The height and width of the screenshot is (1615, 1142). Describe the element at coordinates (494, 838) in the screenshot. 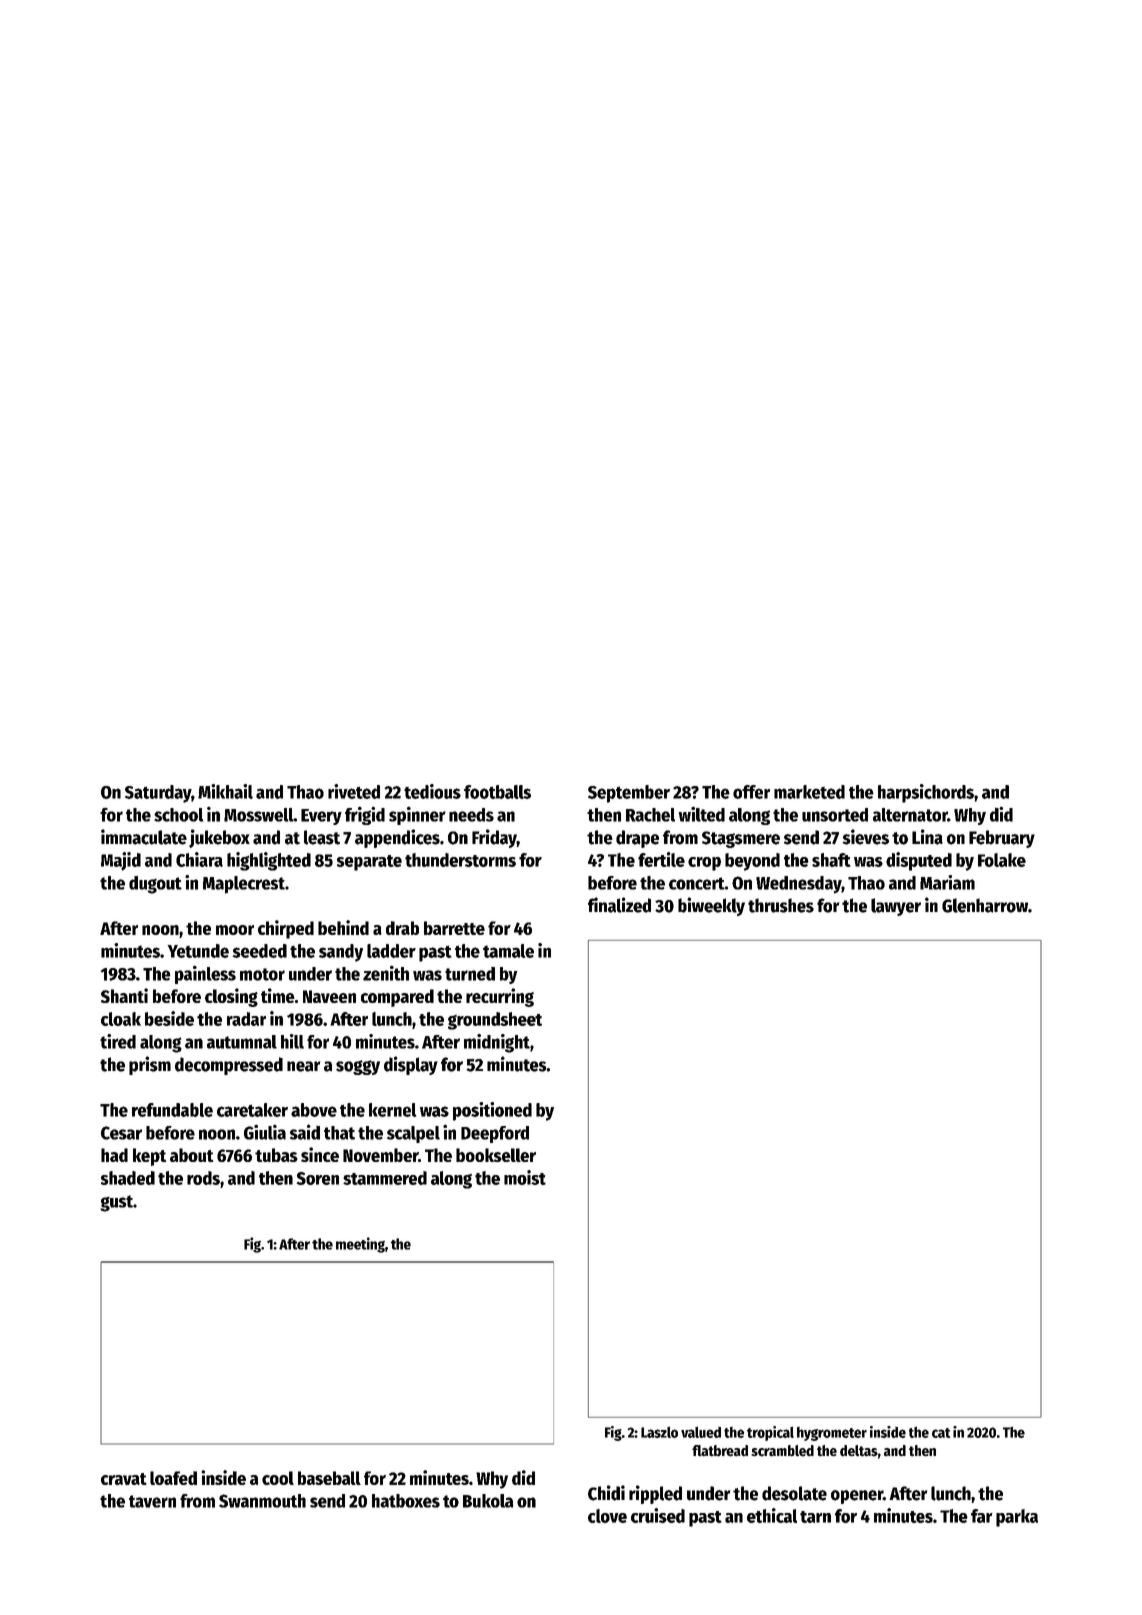

I see `Friday` at that location.
